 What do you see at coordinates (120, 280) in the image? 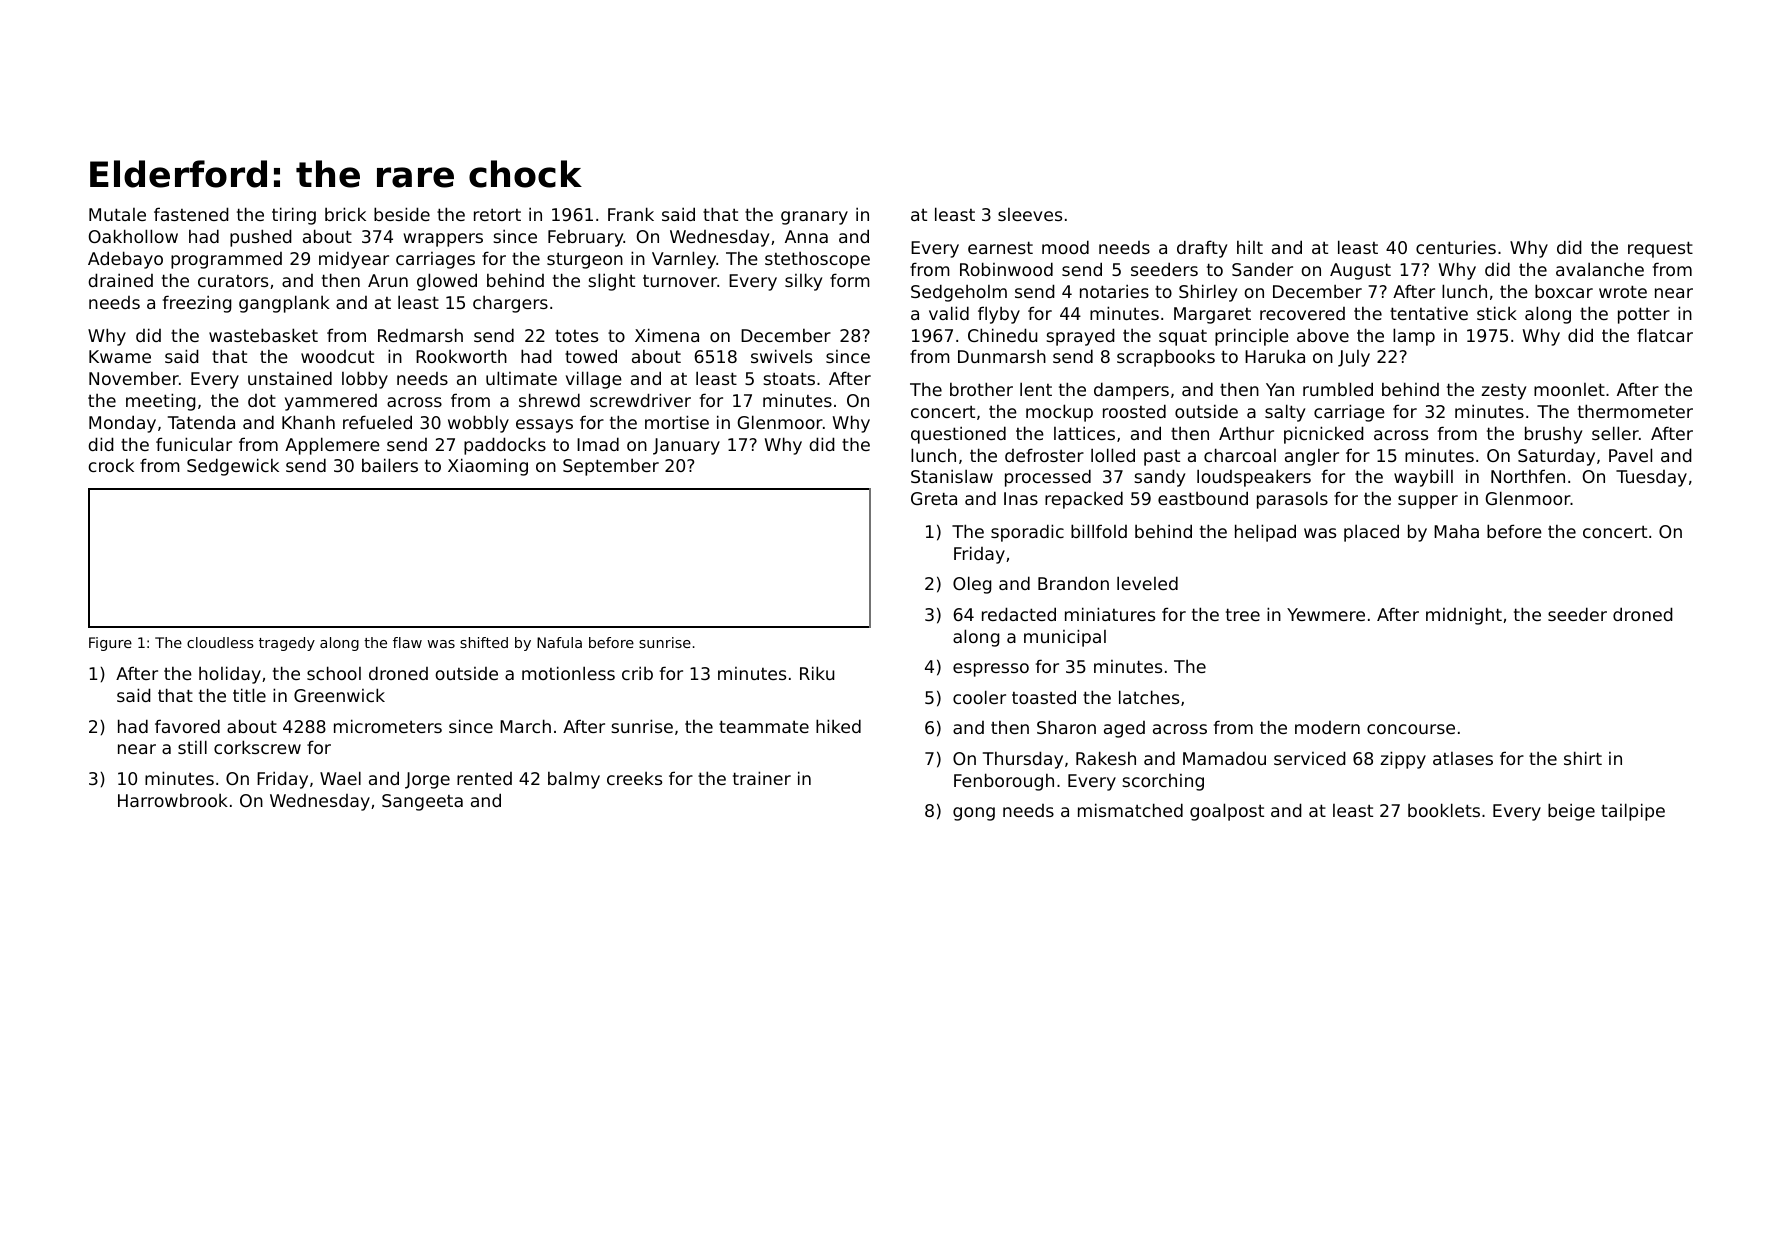
I see `drained` at bounding box center [120, 280].
